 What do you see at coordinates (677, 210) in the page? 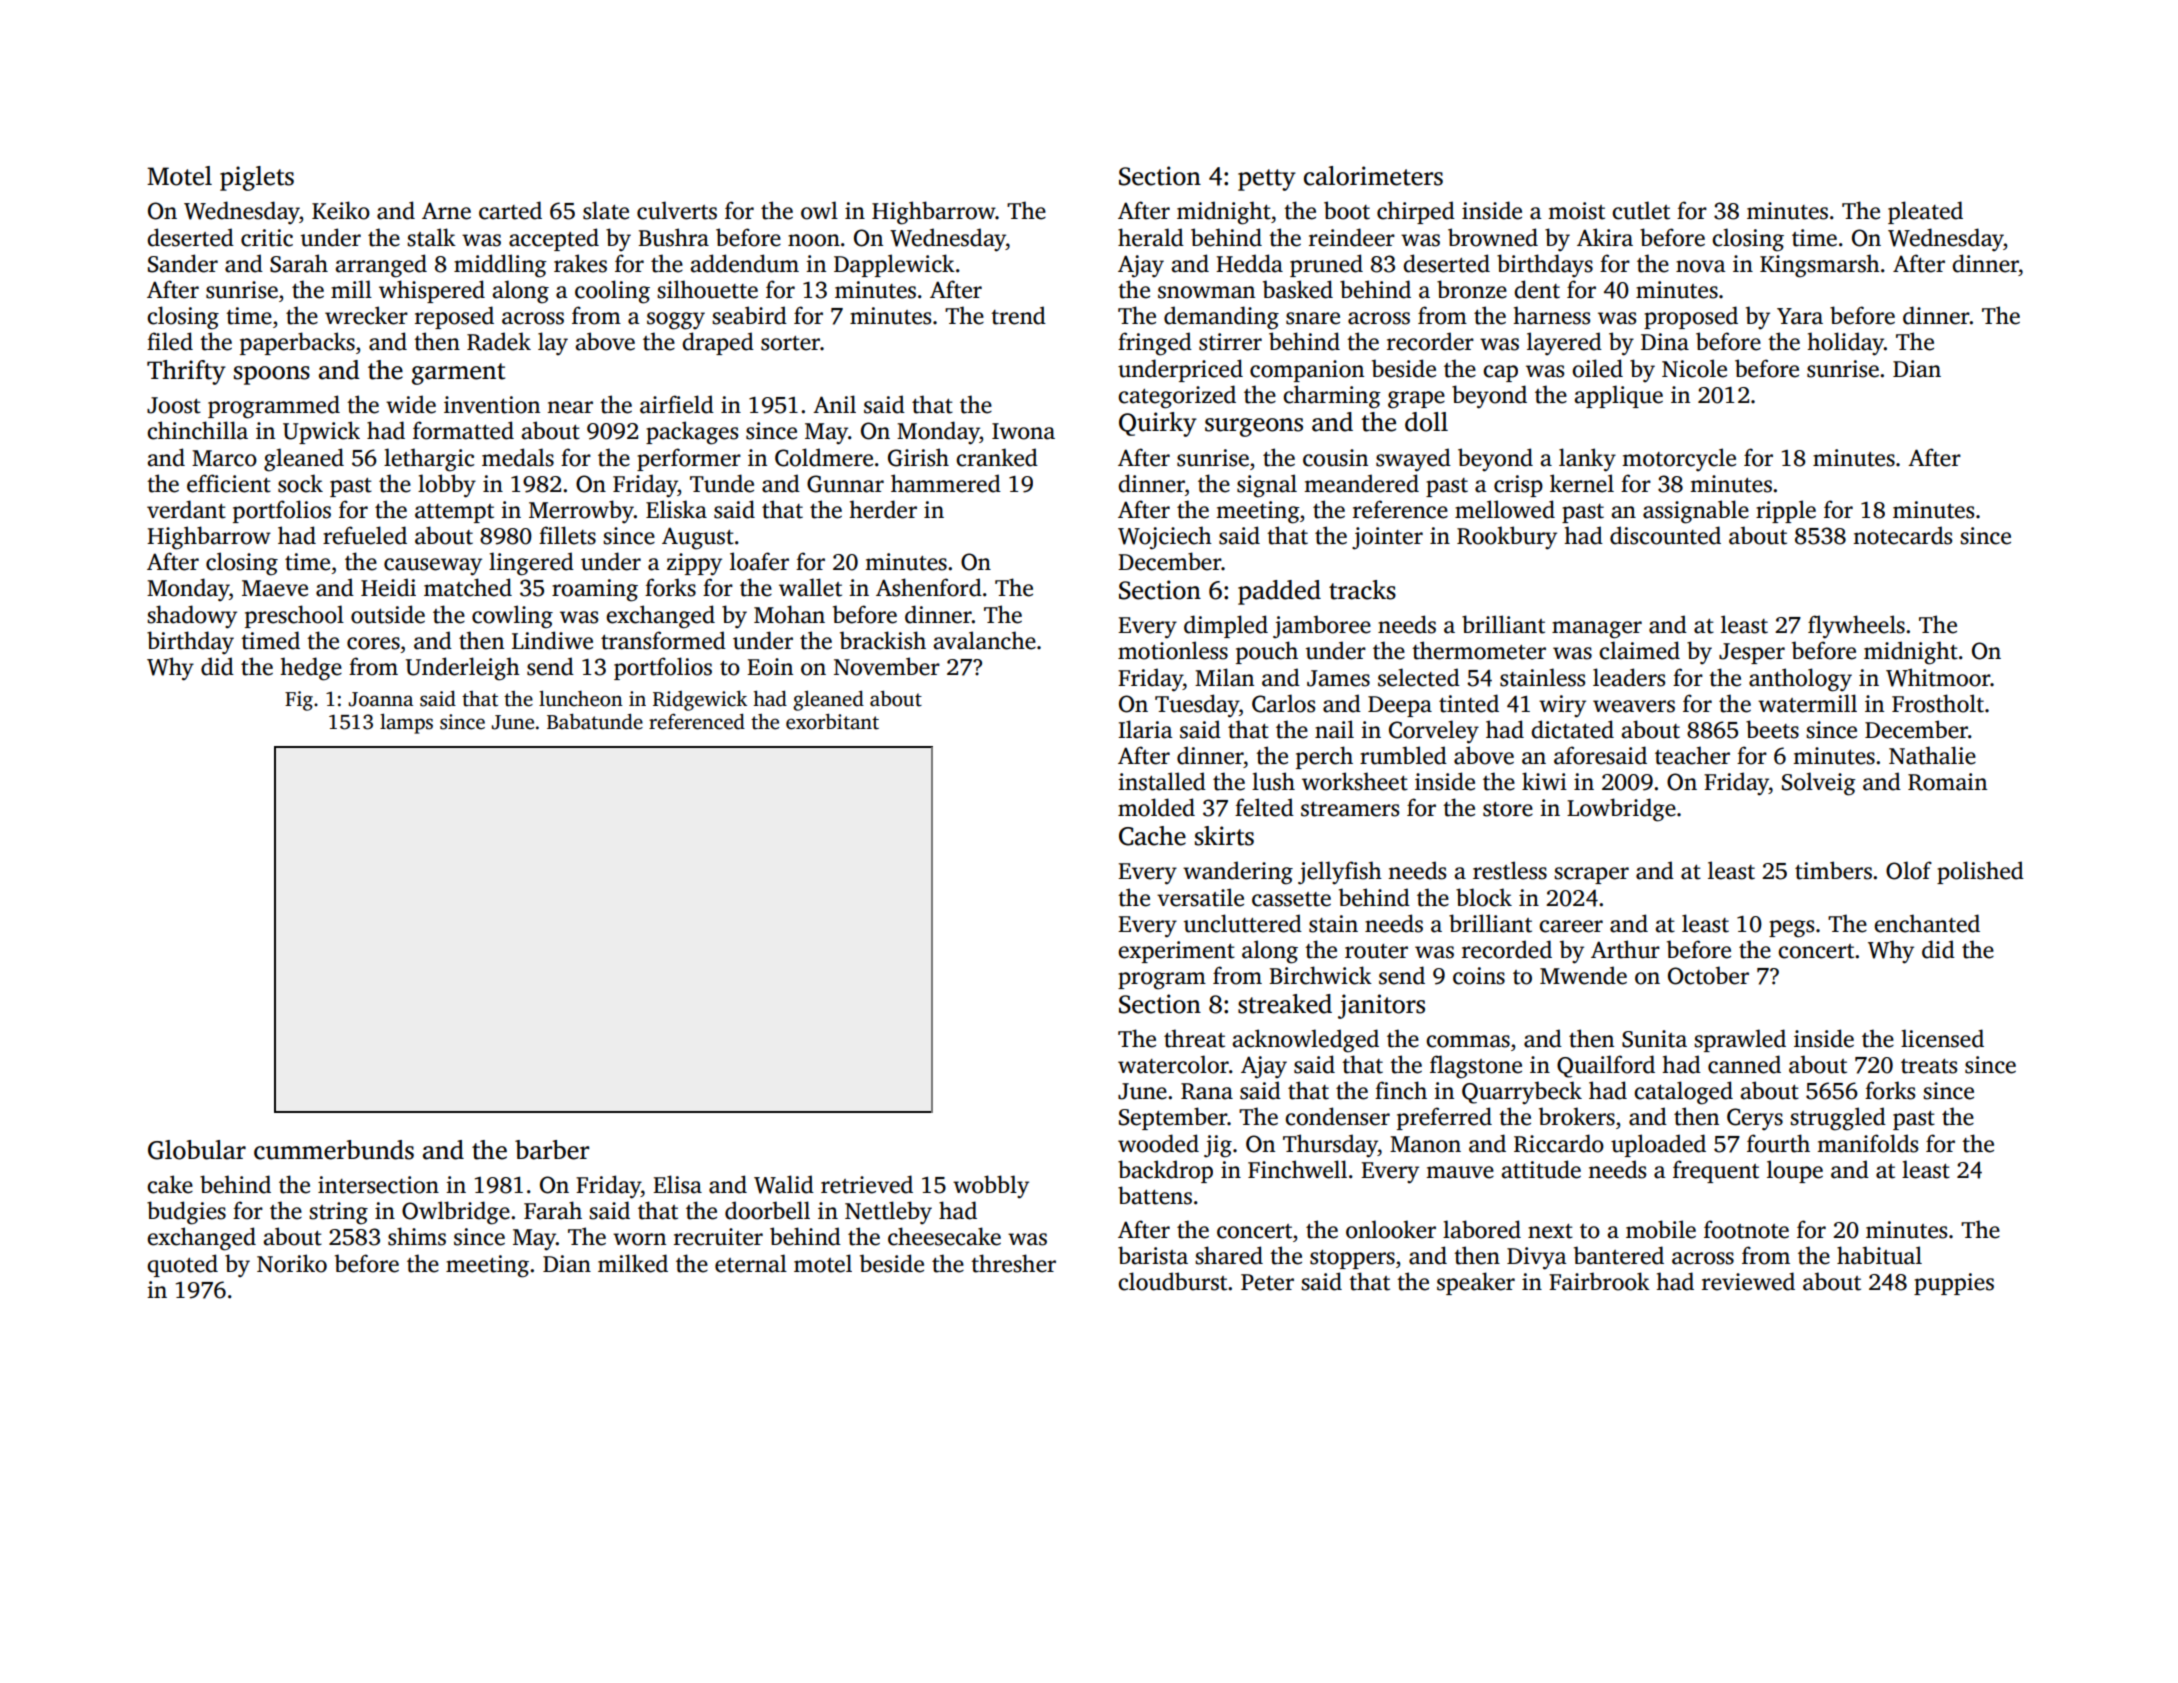
I see `culverts` at bounding box center [677, 210].
